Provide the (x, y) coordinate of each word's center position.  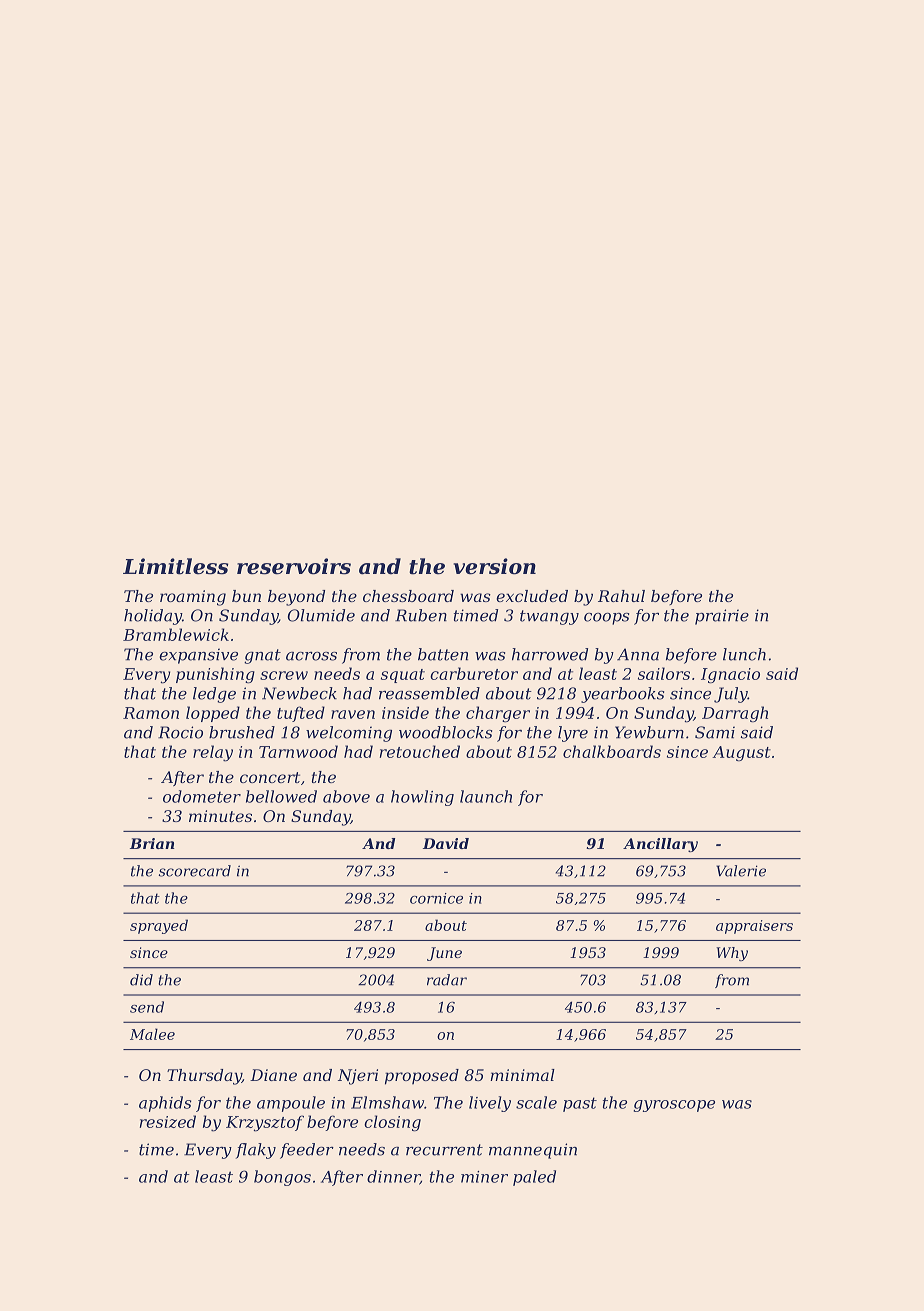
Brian (152, 843)
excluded (532, 596)
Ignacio (730, 676)
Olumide (321, 615)
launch (486, 796)
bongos (282, 1178)
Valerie (741, 871)
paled (534, 1178)
